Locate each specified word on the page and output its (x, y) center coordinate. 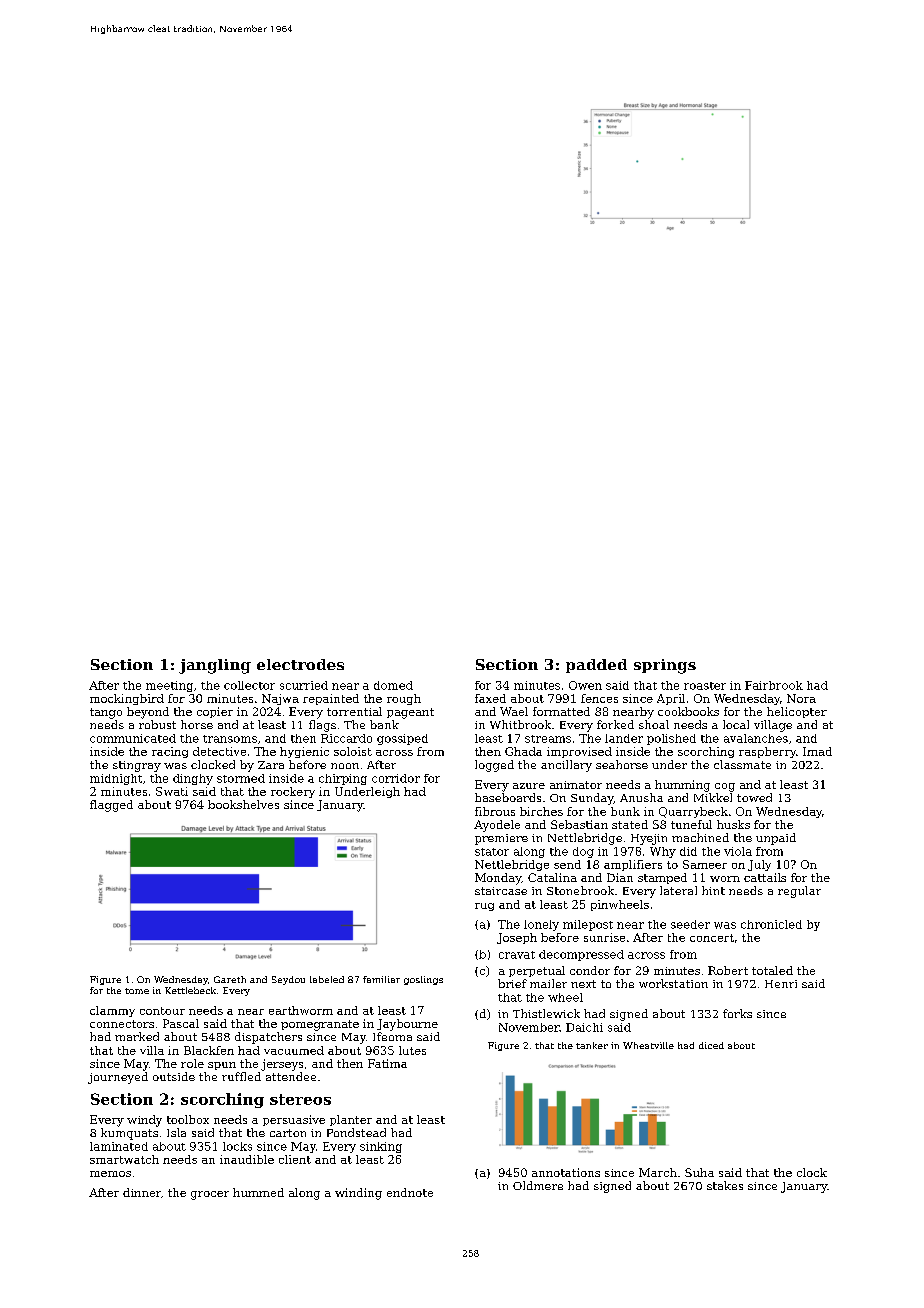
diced (711, 1045)
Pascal (181, 1023)
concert (712, 938)
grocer (210, 1195)
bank (384, 724)
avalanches (756, 738)
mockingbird (127, 699)
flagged (111, 806)
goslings (423, 980)
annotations (566, 1172)
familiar (381, 979)
